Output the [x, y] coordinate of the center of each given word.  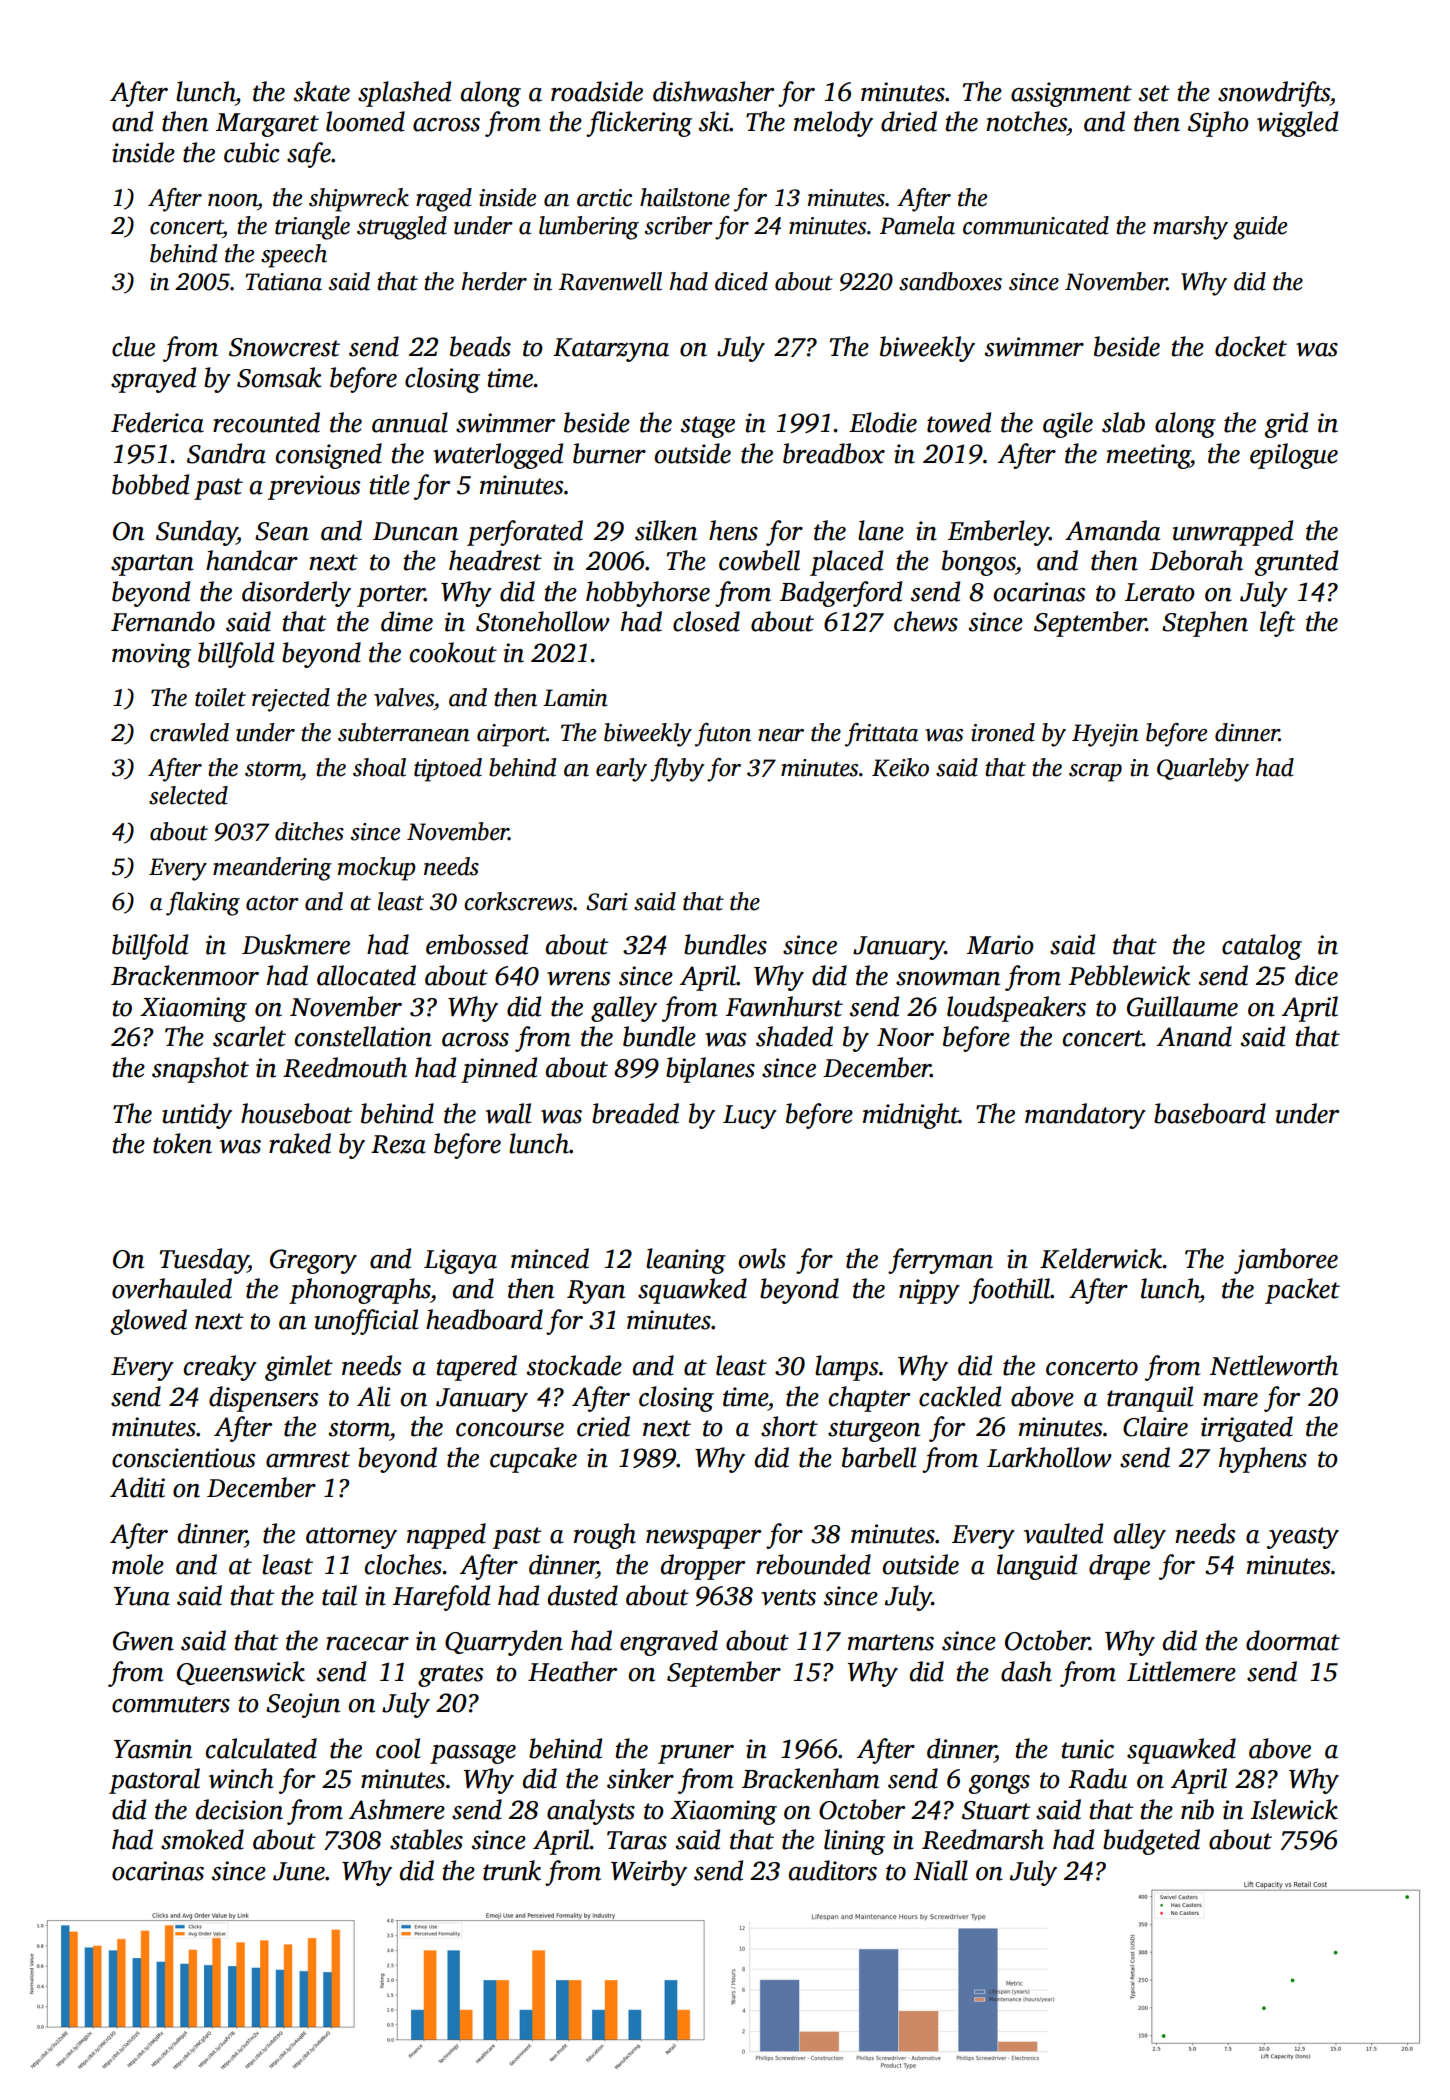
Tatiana [283, 282]
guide [1260, 228]
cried [603, 1426]
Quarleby [1203, 770]
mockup [377, 869]
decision [239, 1809]
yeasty [1303, 1538]
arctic [604, 198]
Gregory [313, 1261]
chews [926, 621]
